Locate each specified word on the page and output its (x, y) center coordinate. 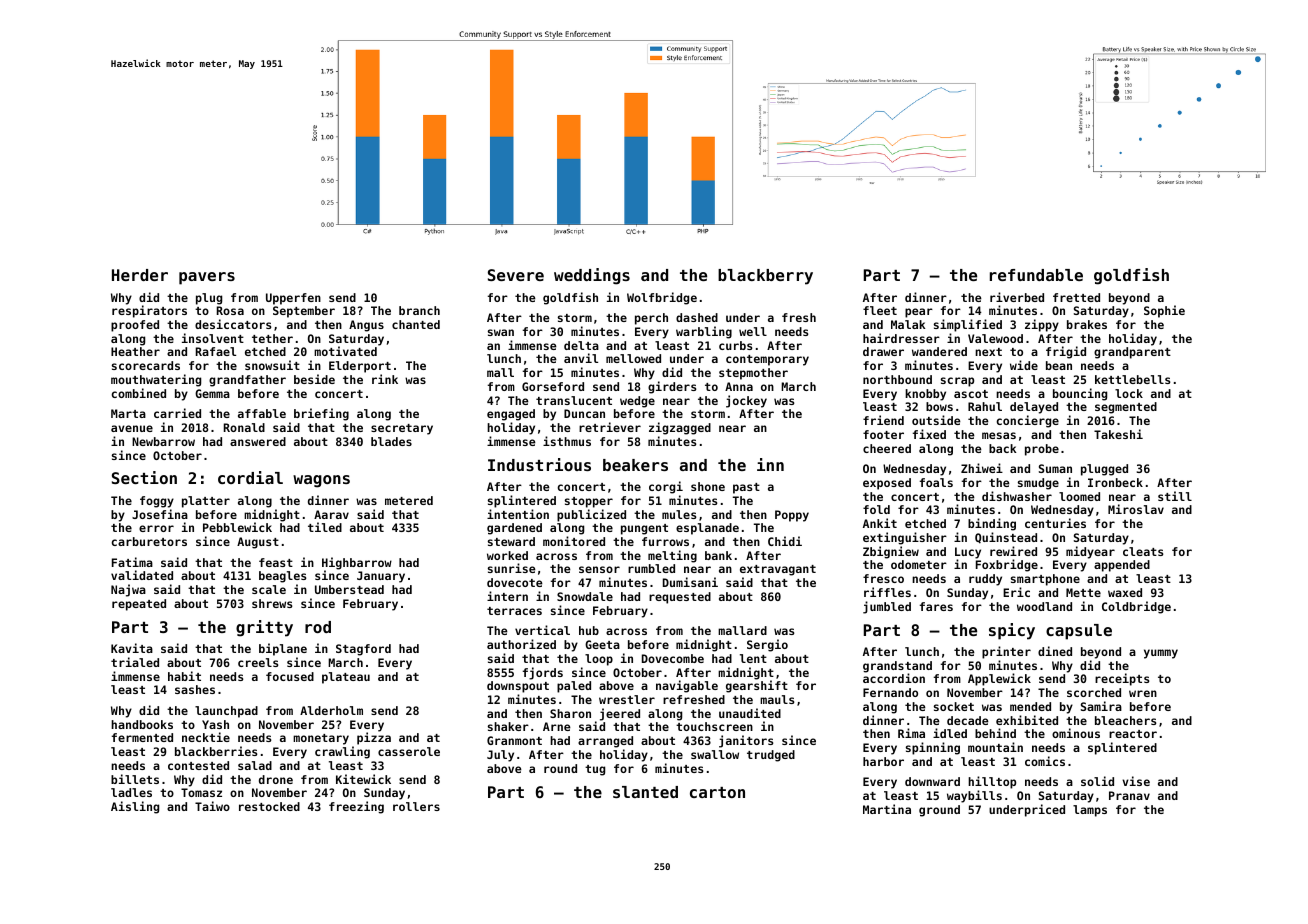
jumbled (887, 607)
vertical (542, 630)
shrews (272, 603)
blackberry (765, 277)
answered (258, 441)
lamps (1090, 811)
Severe (516, 275)
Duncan (584, 413)
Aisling (135, 807)
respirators (149, 311)
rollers (416, 806)
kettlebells (1133, 379)
